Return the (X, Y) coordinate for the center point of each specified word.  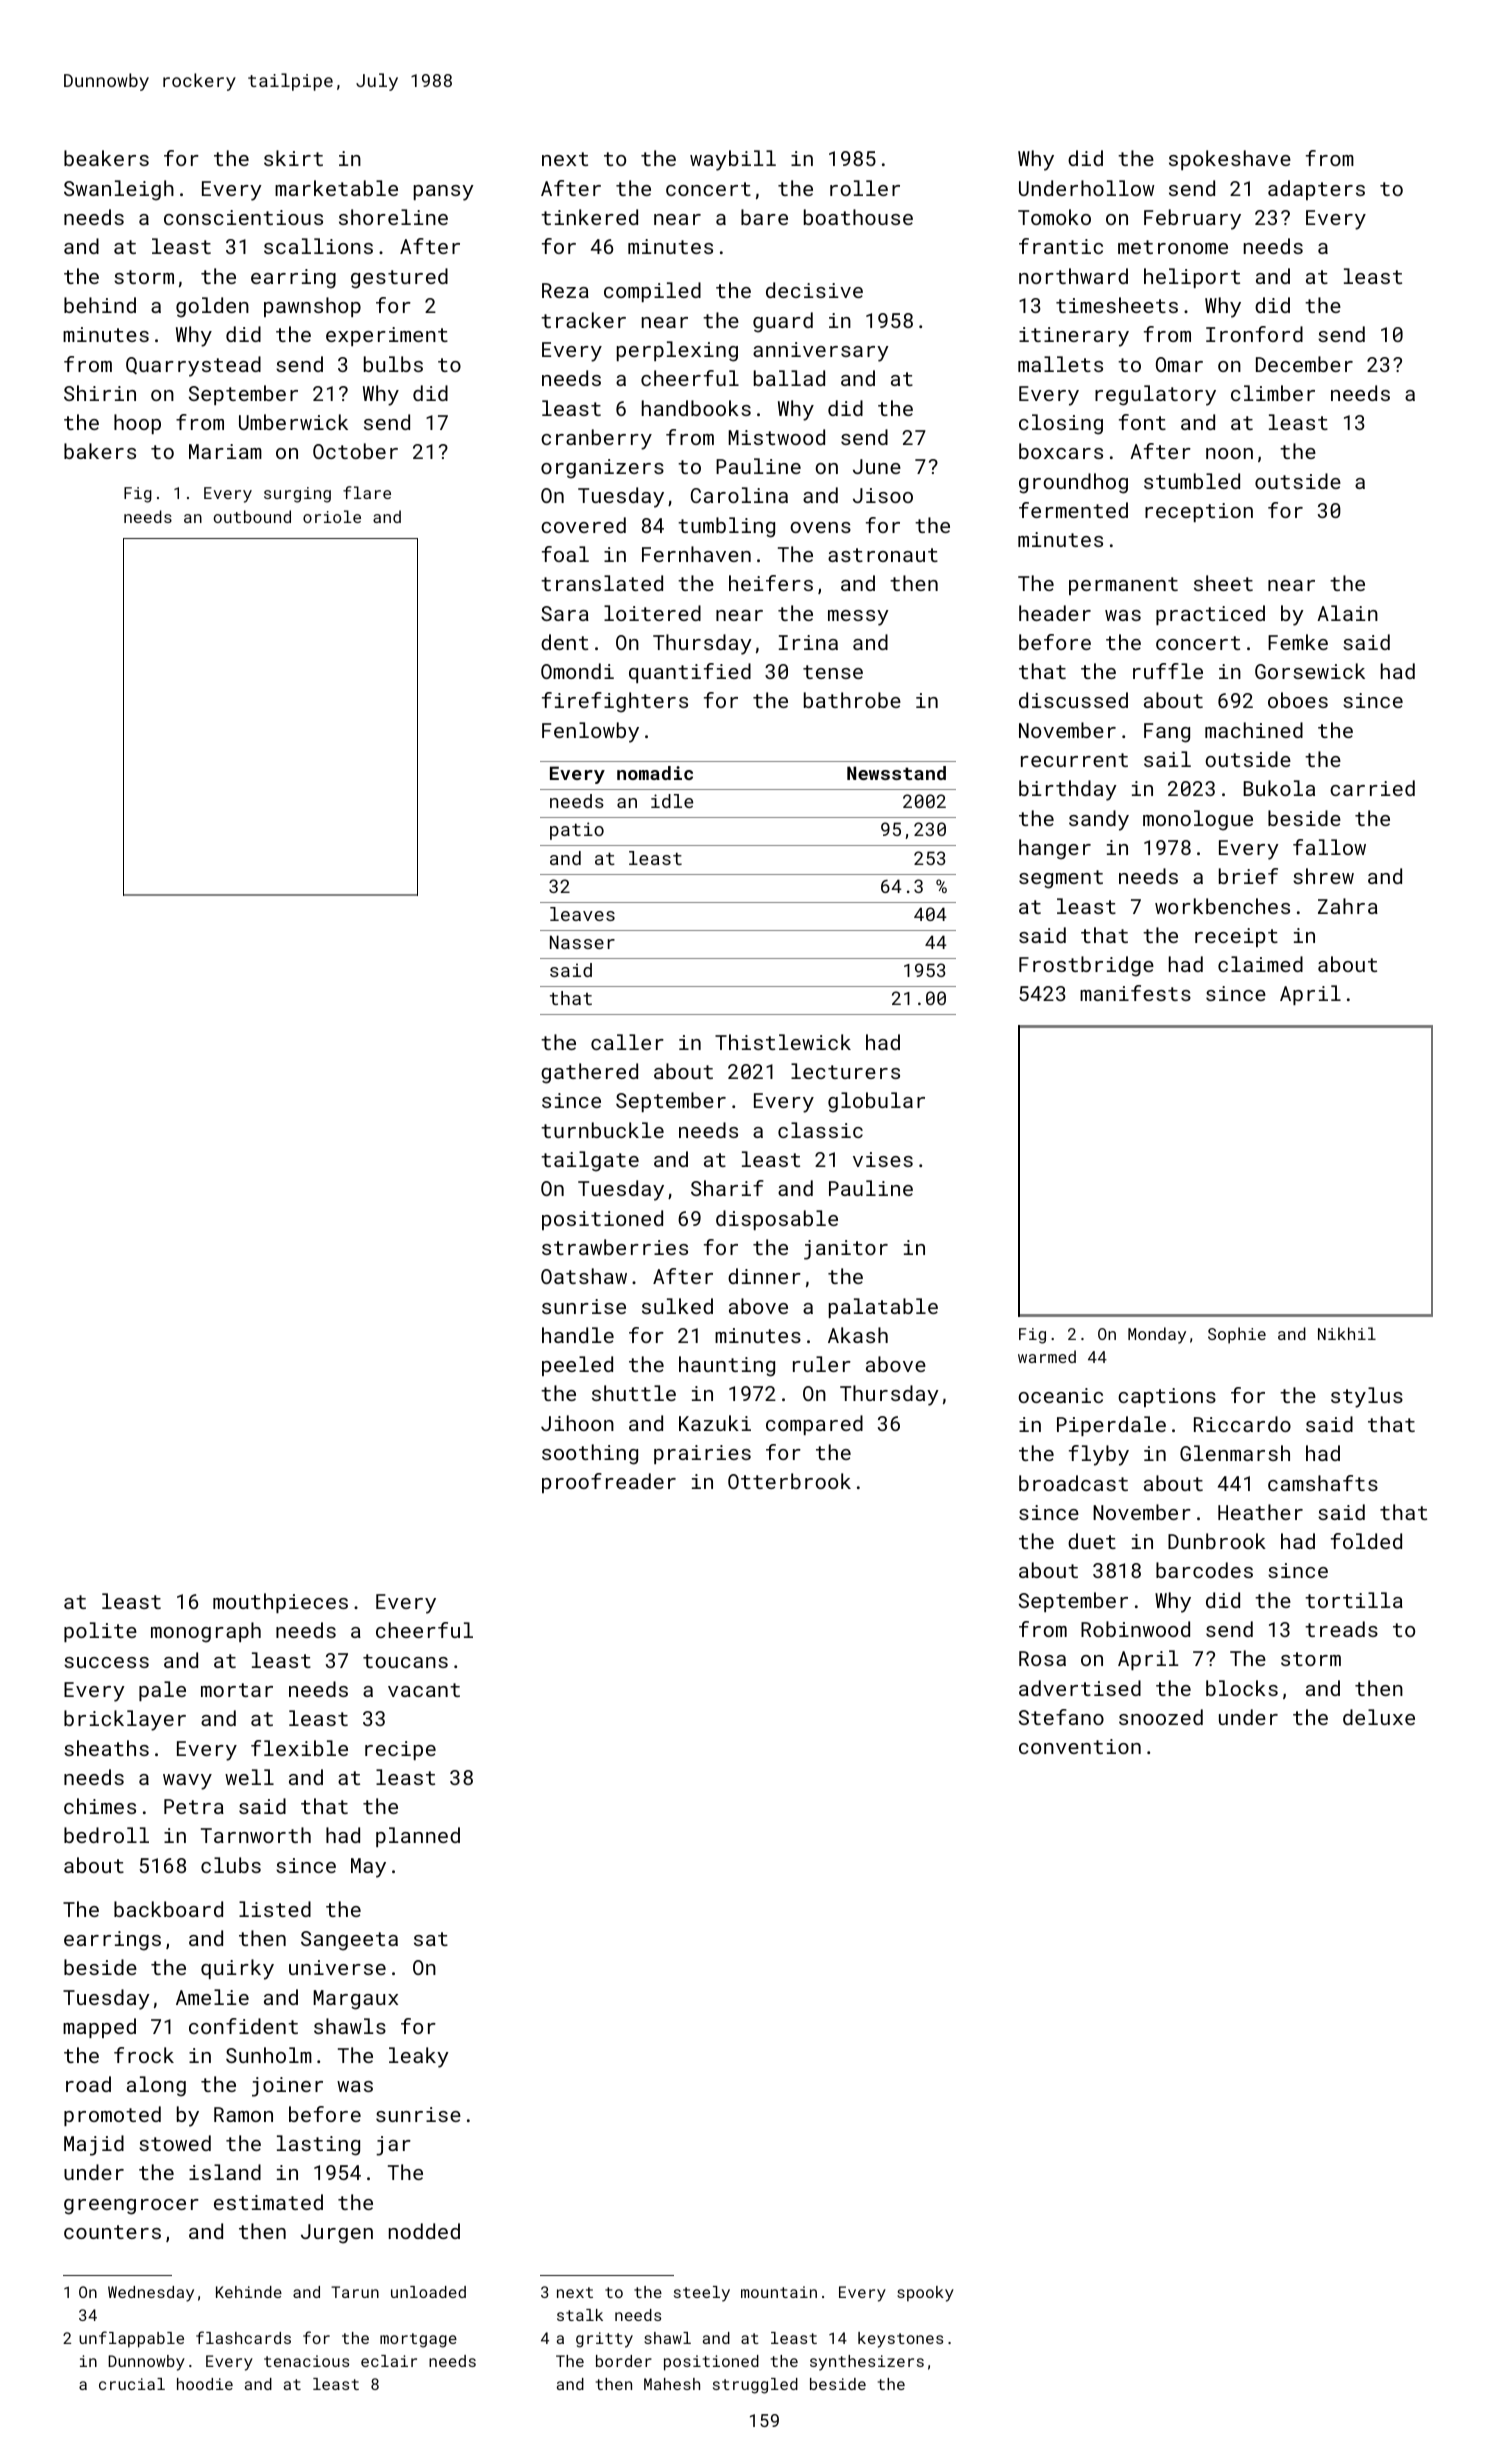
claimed (1260, 964)
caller (627, 1042)
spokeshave (1230, 160)
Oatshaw (584, 1276)
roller (865, 188)
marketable (336, 188)
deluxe (1379, 1717)
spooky (925, 2294)
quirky (237, 1969)
